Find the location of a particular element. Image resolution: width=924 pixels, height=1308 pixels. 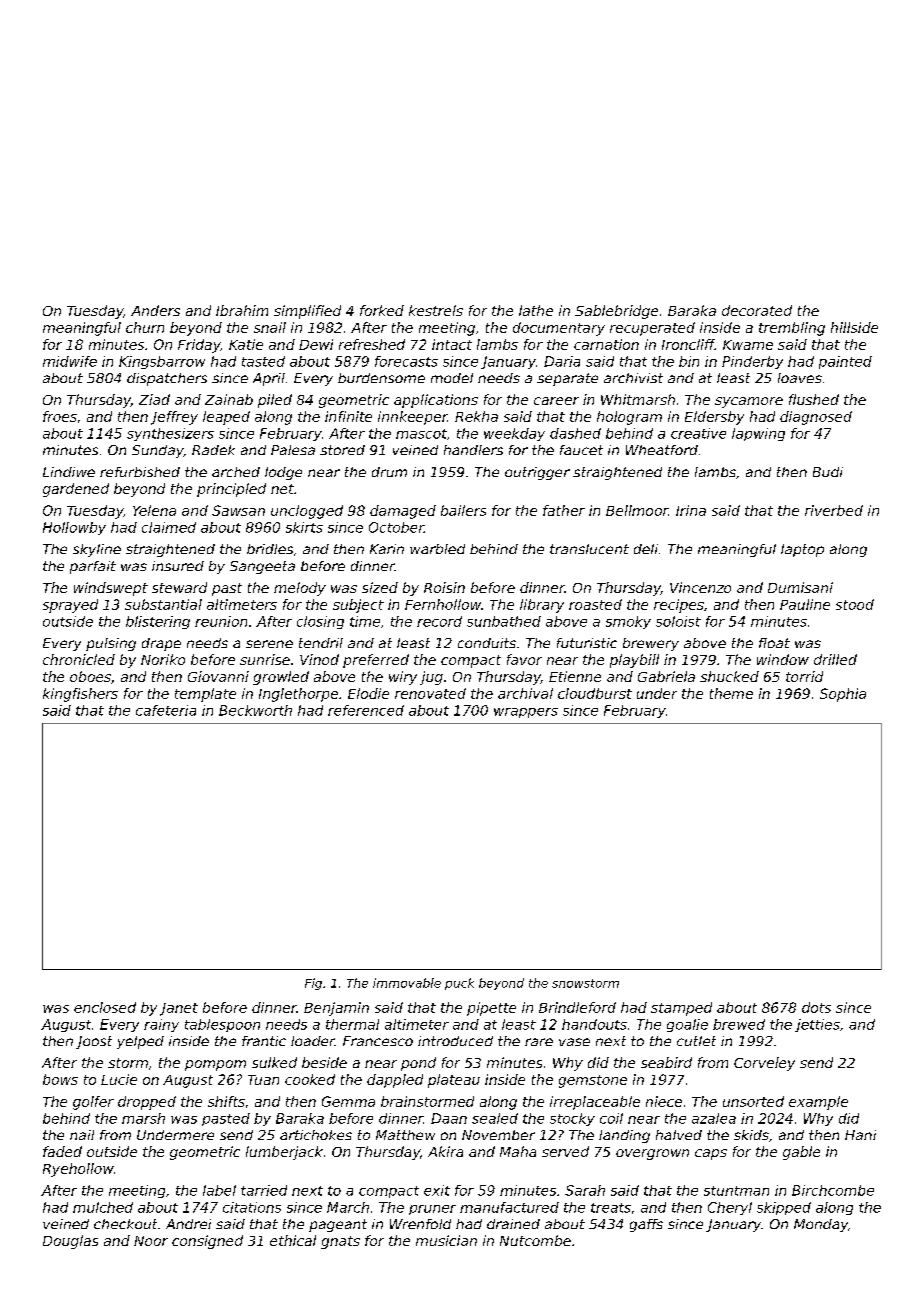

loaves is located at coordinates (800, 378).
